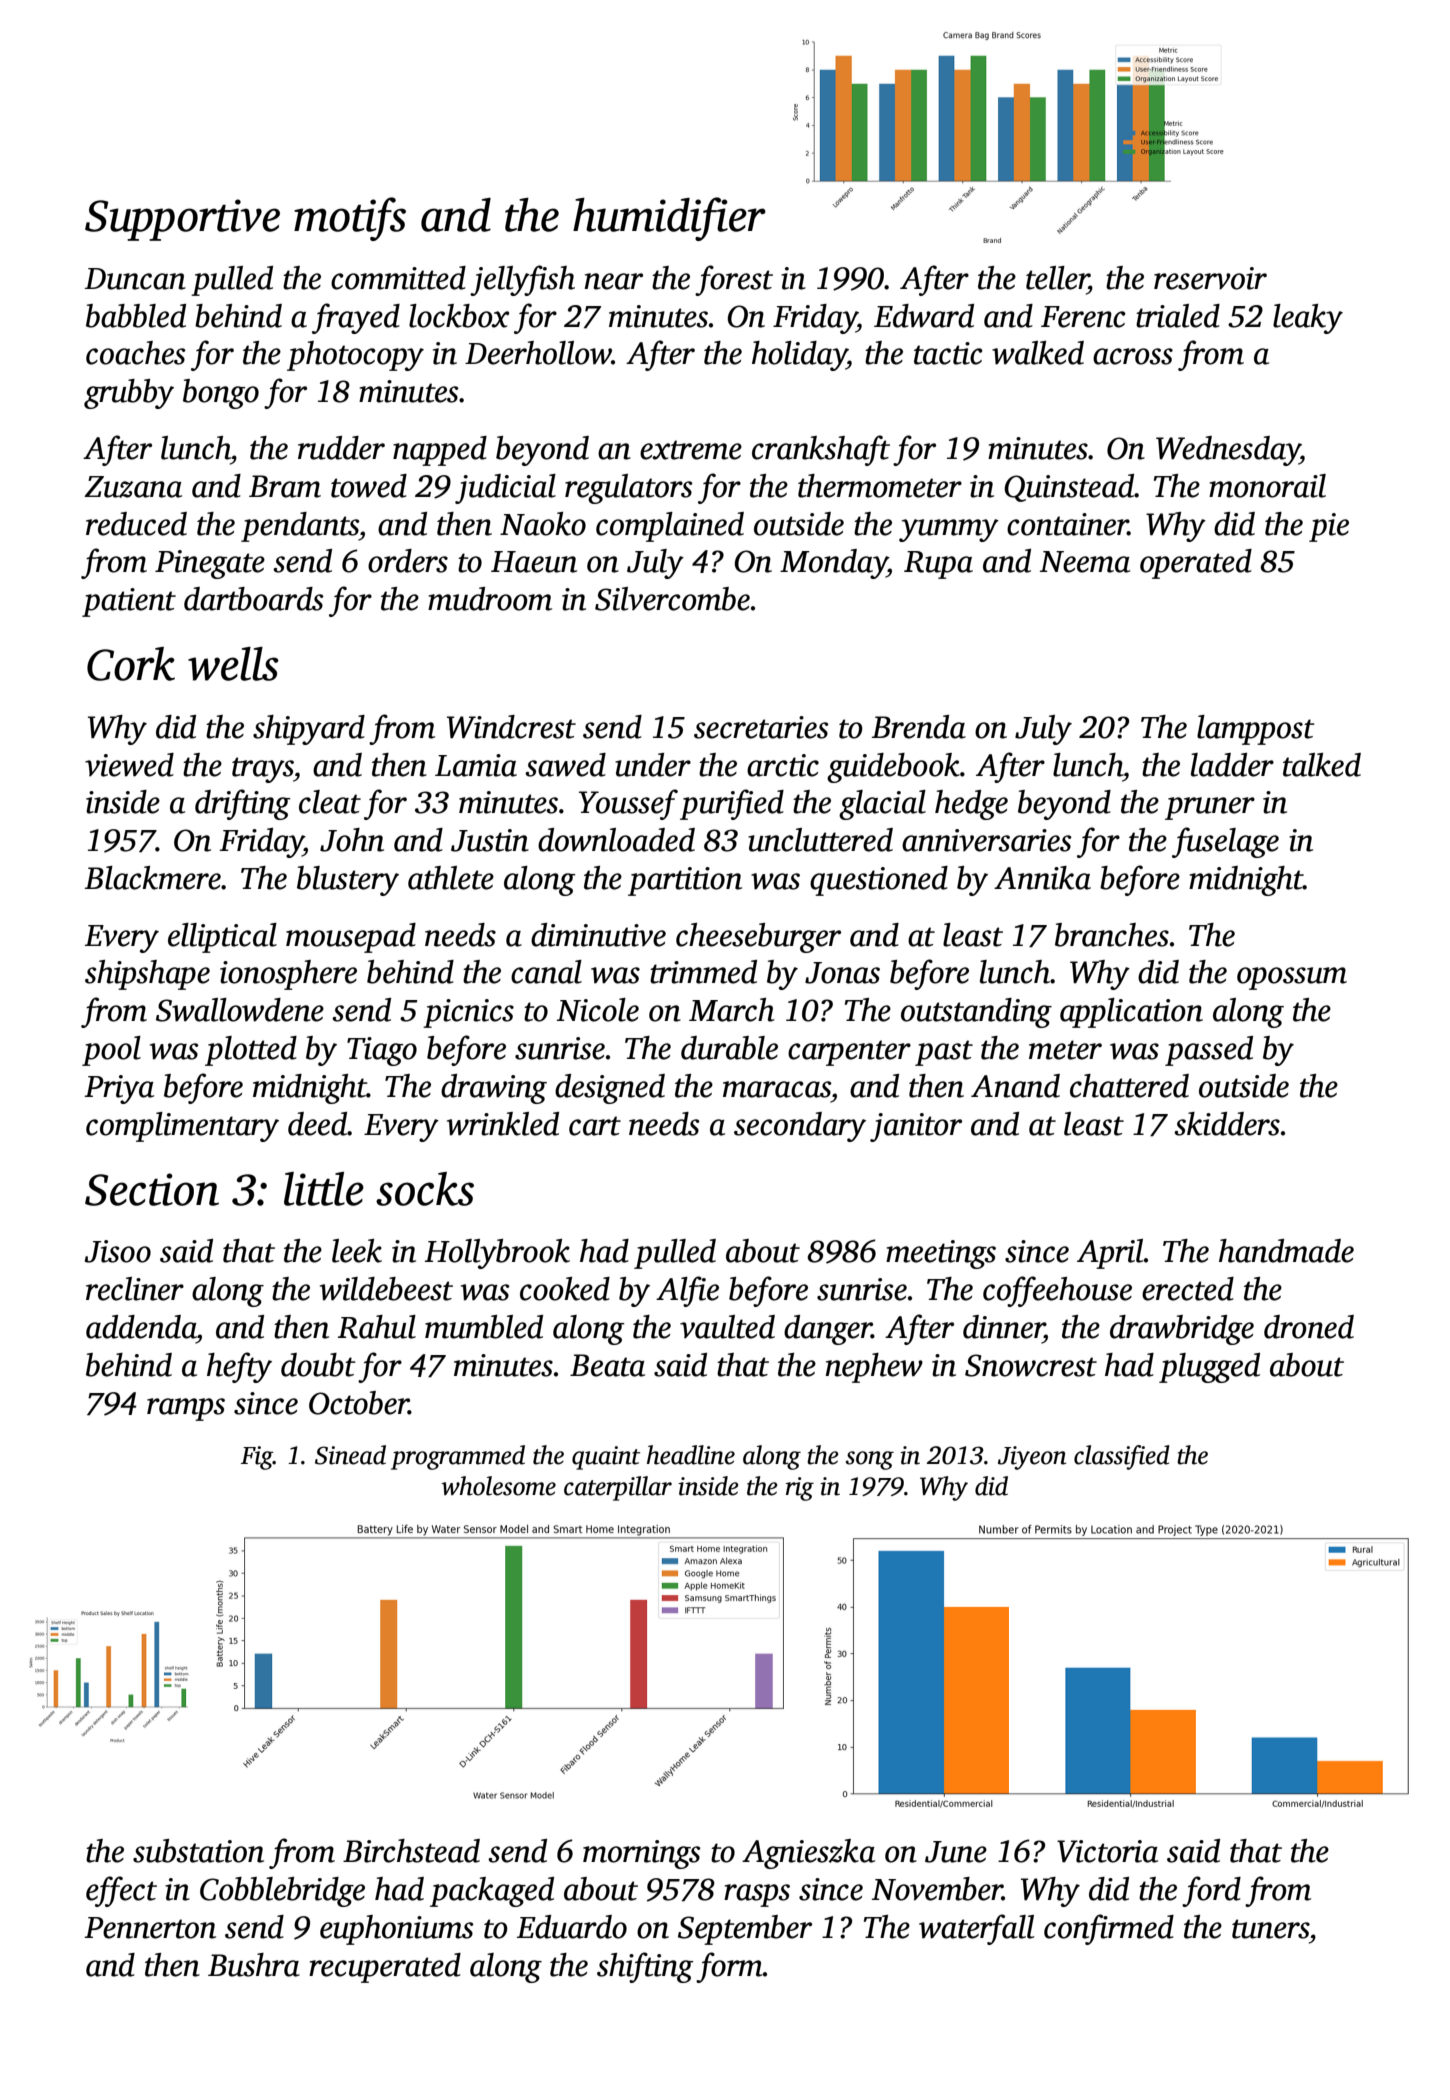 This image has width=1450, height=2100. I want to click on passed, so click(1209, 1051).
